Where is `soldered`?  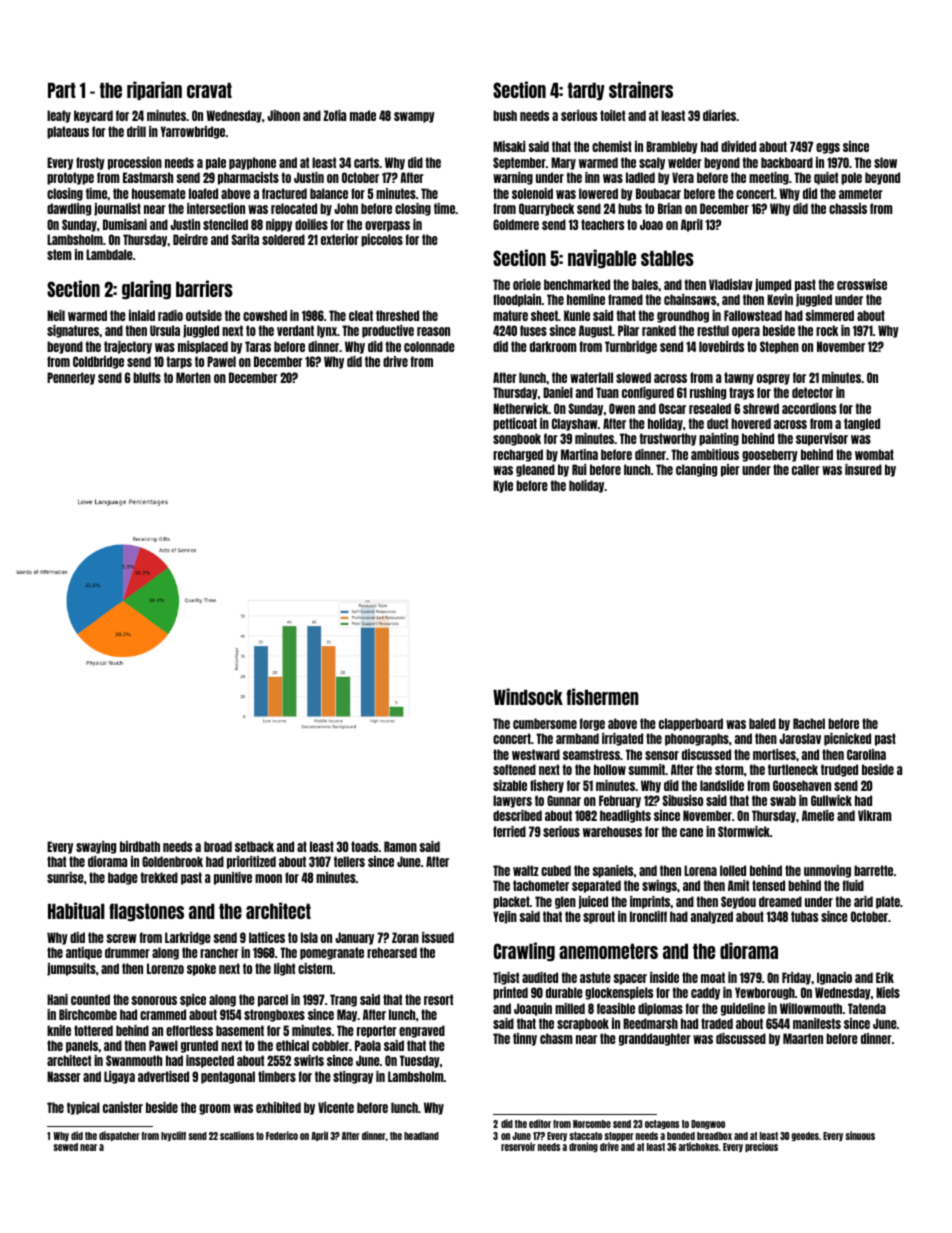 soldered is located at coordinates (283, 239).
